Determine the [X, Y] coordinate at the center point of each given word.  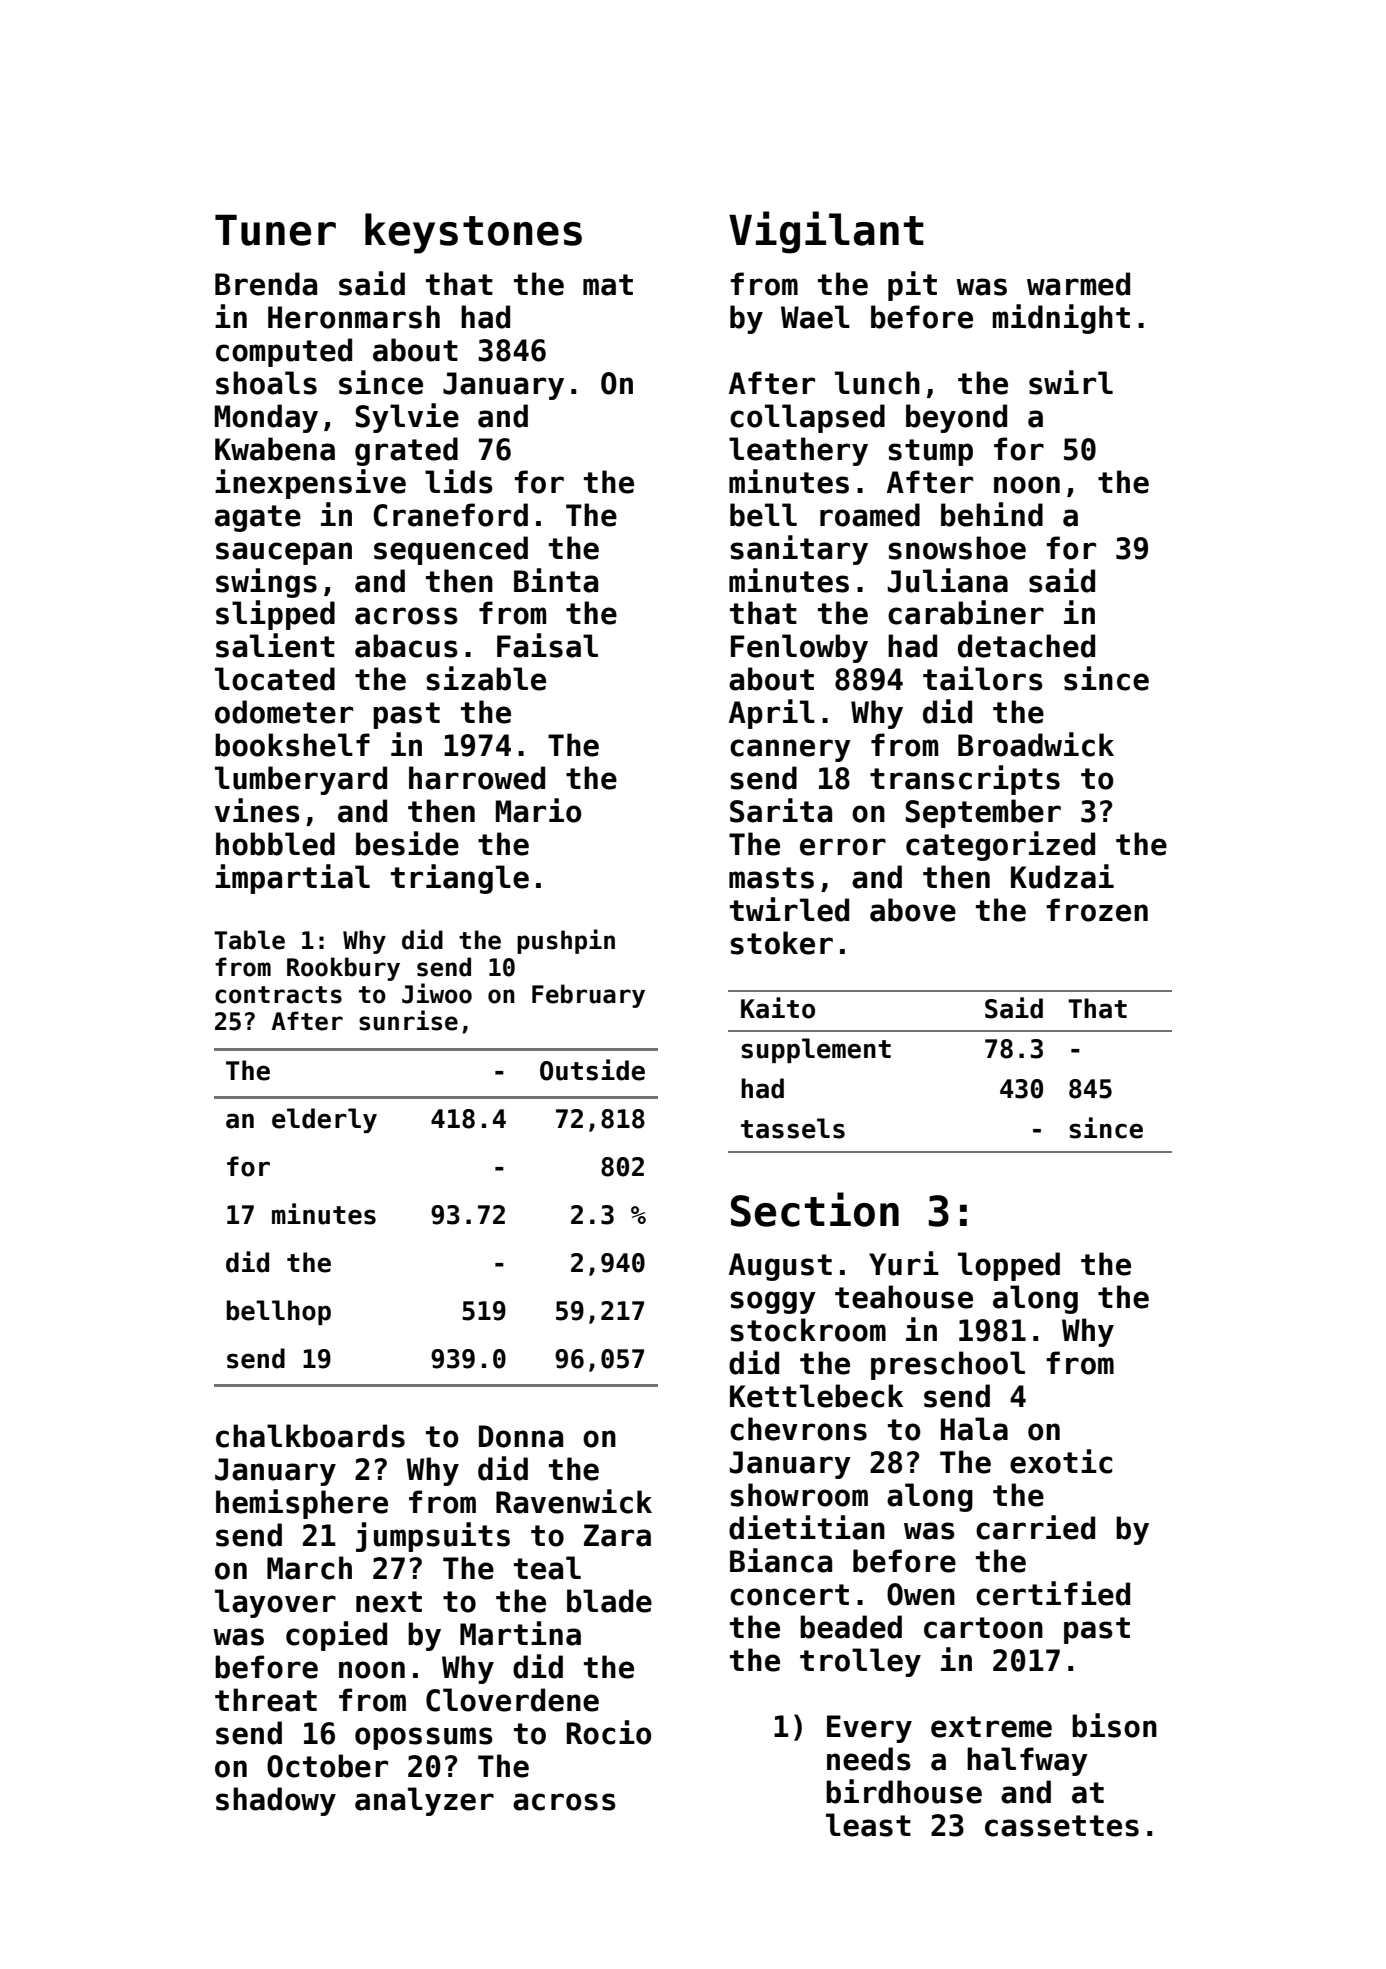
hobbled [275, 844]
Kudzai [1062, 876]
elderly [324, 1120]
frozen [1097, 910]
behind [992, 514]
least [868, 1825]
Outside [592, 1070]
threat [266, 1700]
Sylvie [407, 418]
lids [459, 481]
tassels [793, 1128]
